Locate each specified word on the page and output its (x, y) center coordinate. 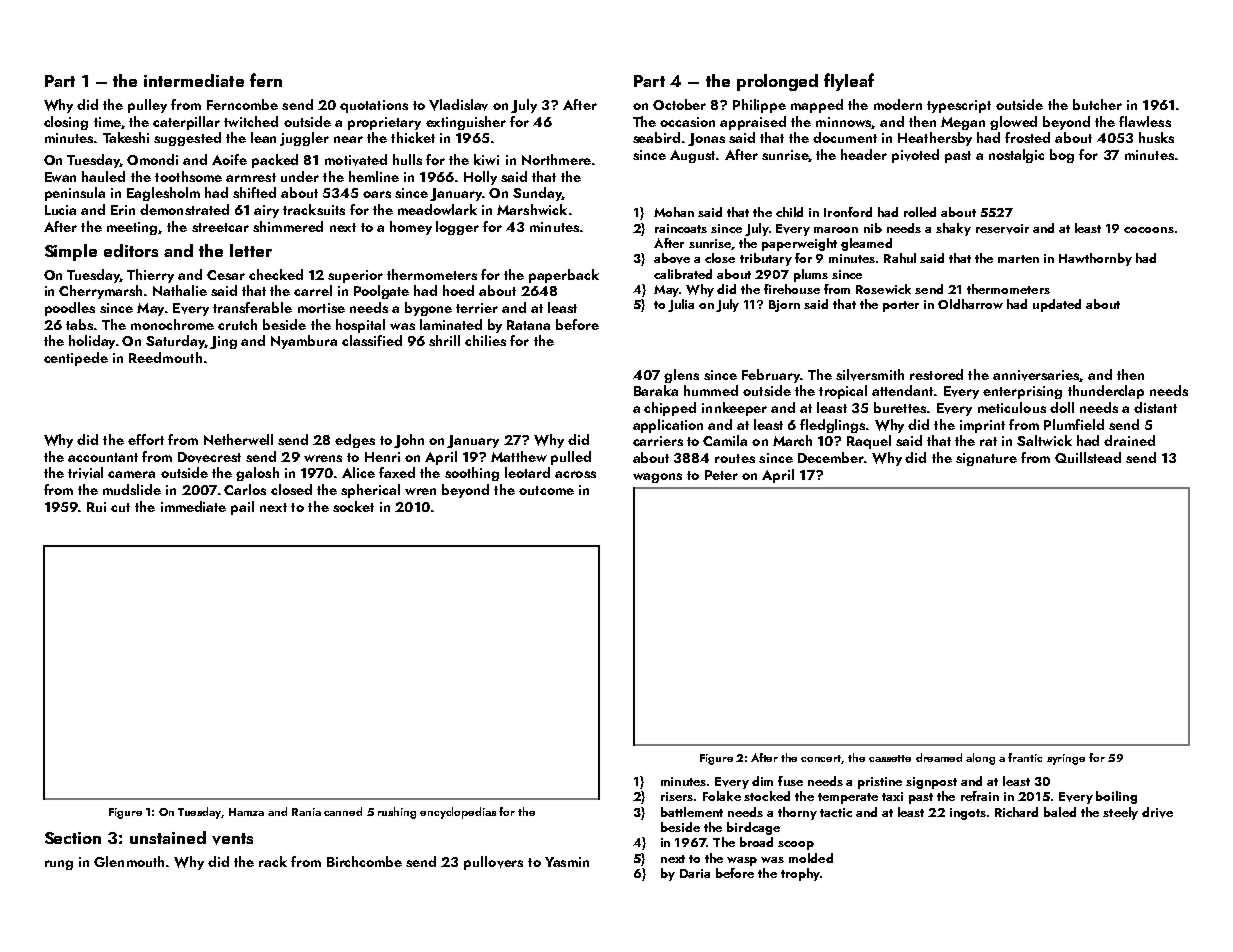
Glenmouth (129, 861)
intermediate (194, 80)
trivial (85, 473)
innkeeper (734, 409)
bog (1062, 156)
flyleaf (849, 82)
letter (251, 250)
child (789, 212)
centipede (76, 359)
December (831, 457)
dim (762, 781)
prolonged (777, 82)
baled (1060, 812)
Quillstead (1088, 457)
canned (343, 811)
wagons (657, 478)
